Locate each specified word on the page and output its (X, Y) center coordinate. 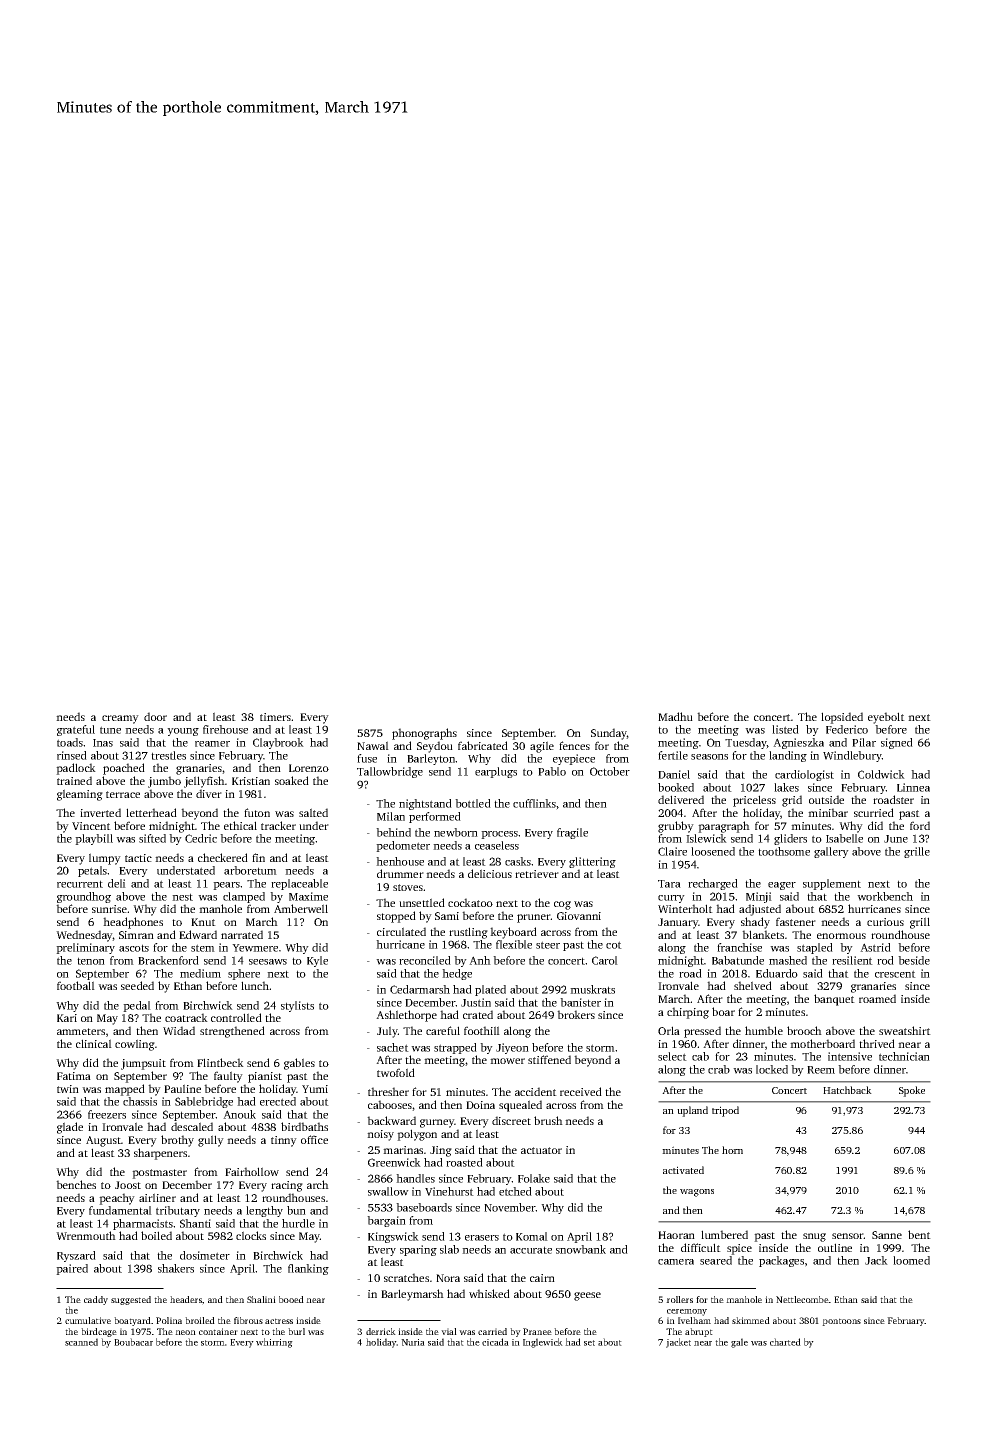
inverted (100, 812)
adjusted (760, 910)
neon (185, 1332)
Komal (532, 1236)
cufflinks (534, 803)
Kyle (317, 961)
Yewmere (255, 948)
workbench (885, 896)
